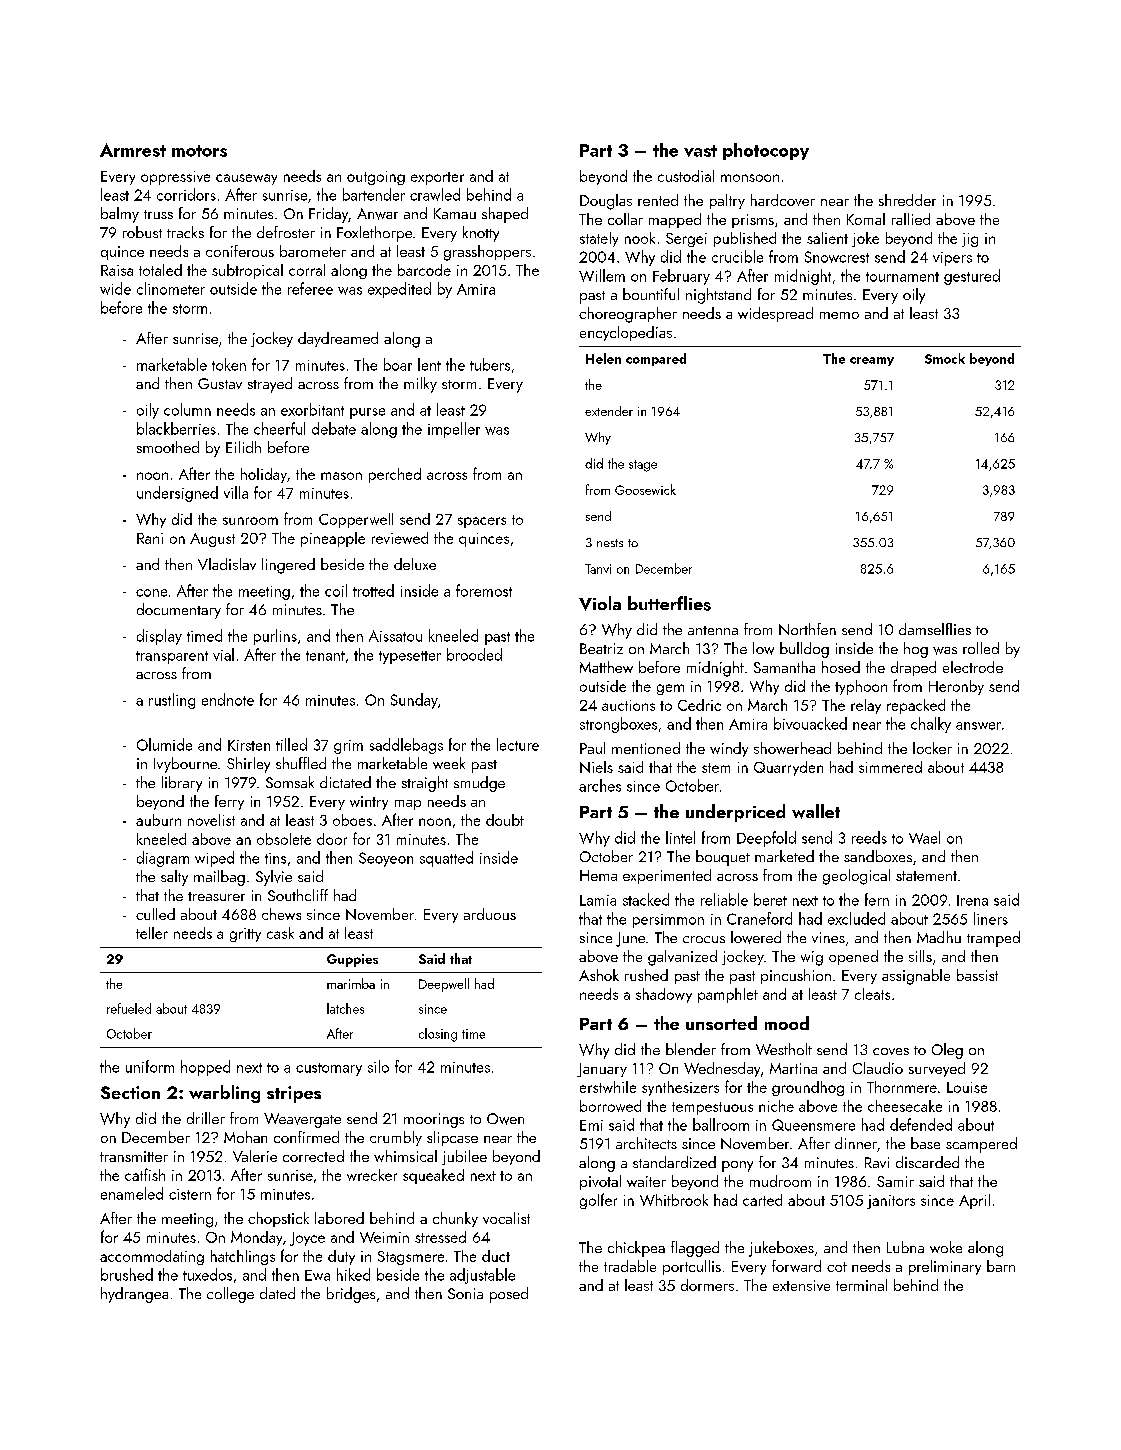 This screenshot has height=1450, width=1121. I want to click on tradable, so click(630, 1266).
